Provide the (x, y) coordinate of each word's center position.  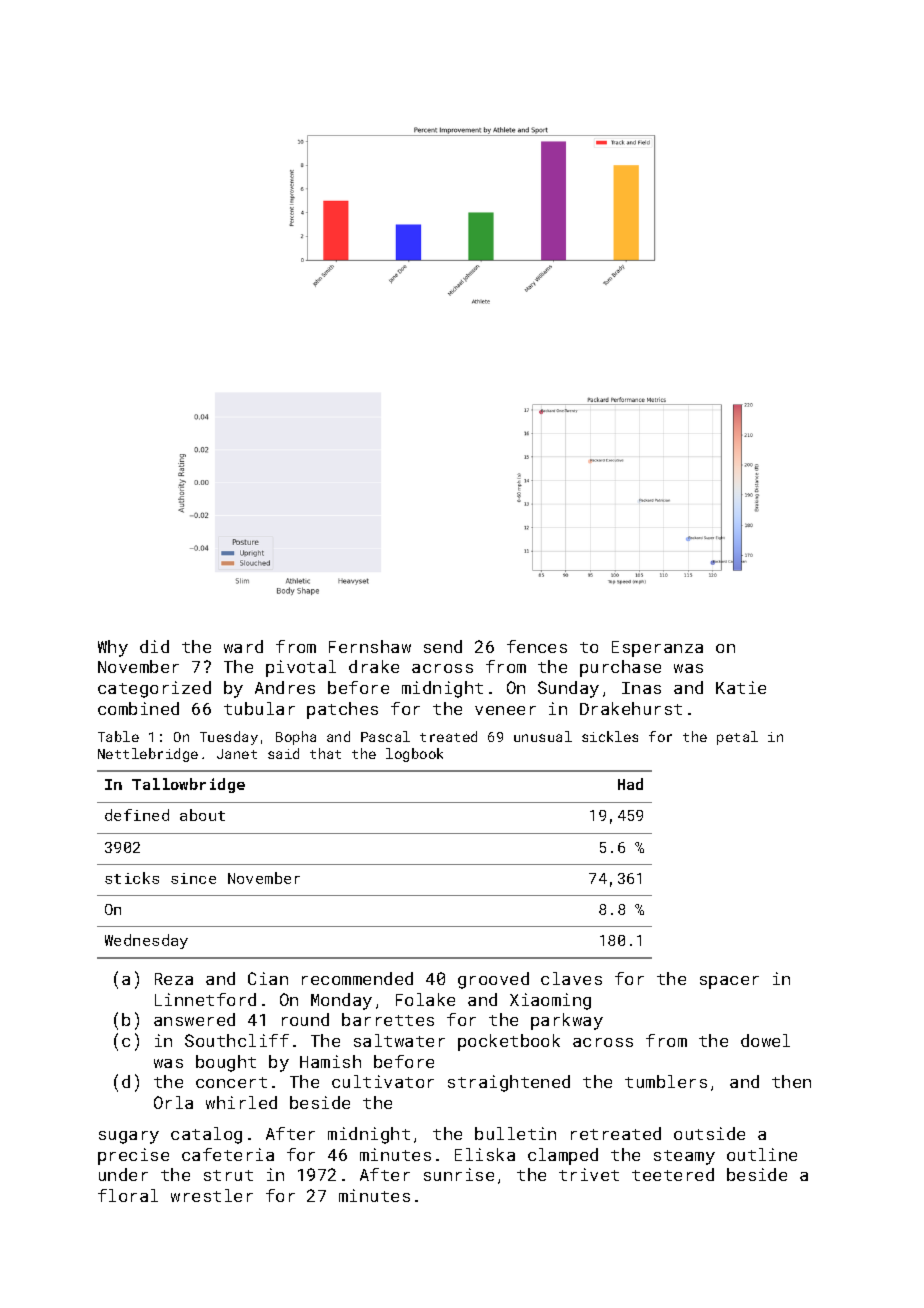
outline (762, 1154)
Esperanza (657, 649)
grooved (493, 980)
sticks (132, 878)
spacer (729, 982)
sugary (129, 1137)
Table (118, 736)
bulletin (515, 1133)
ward (243, 646)
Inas (641, 688)
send (443, 646)
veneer (505, 710)
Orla (173, 1102)
